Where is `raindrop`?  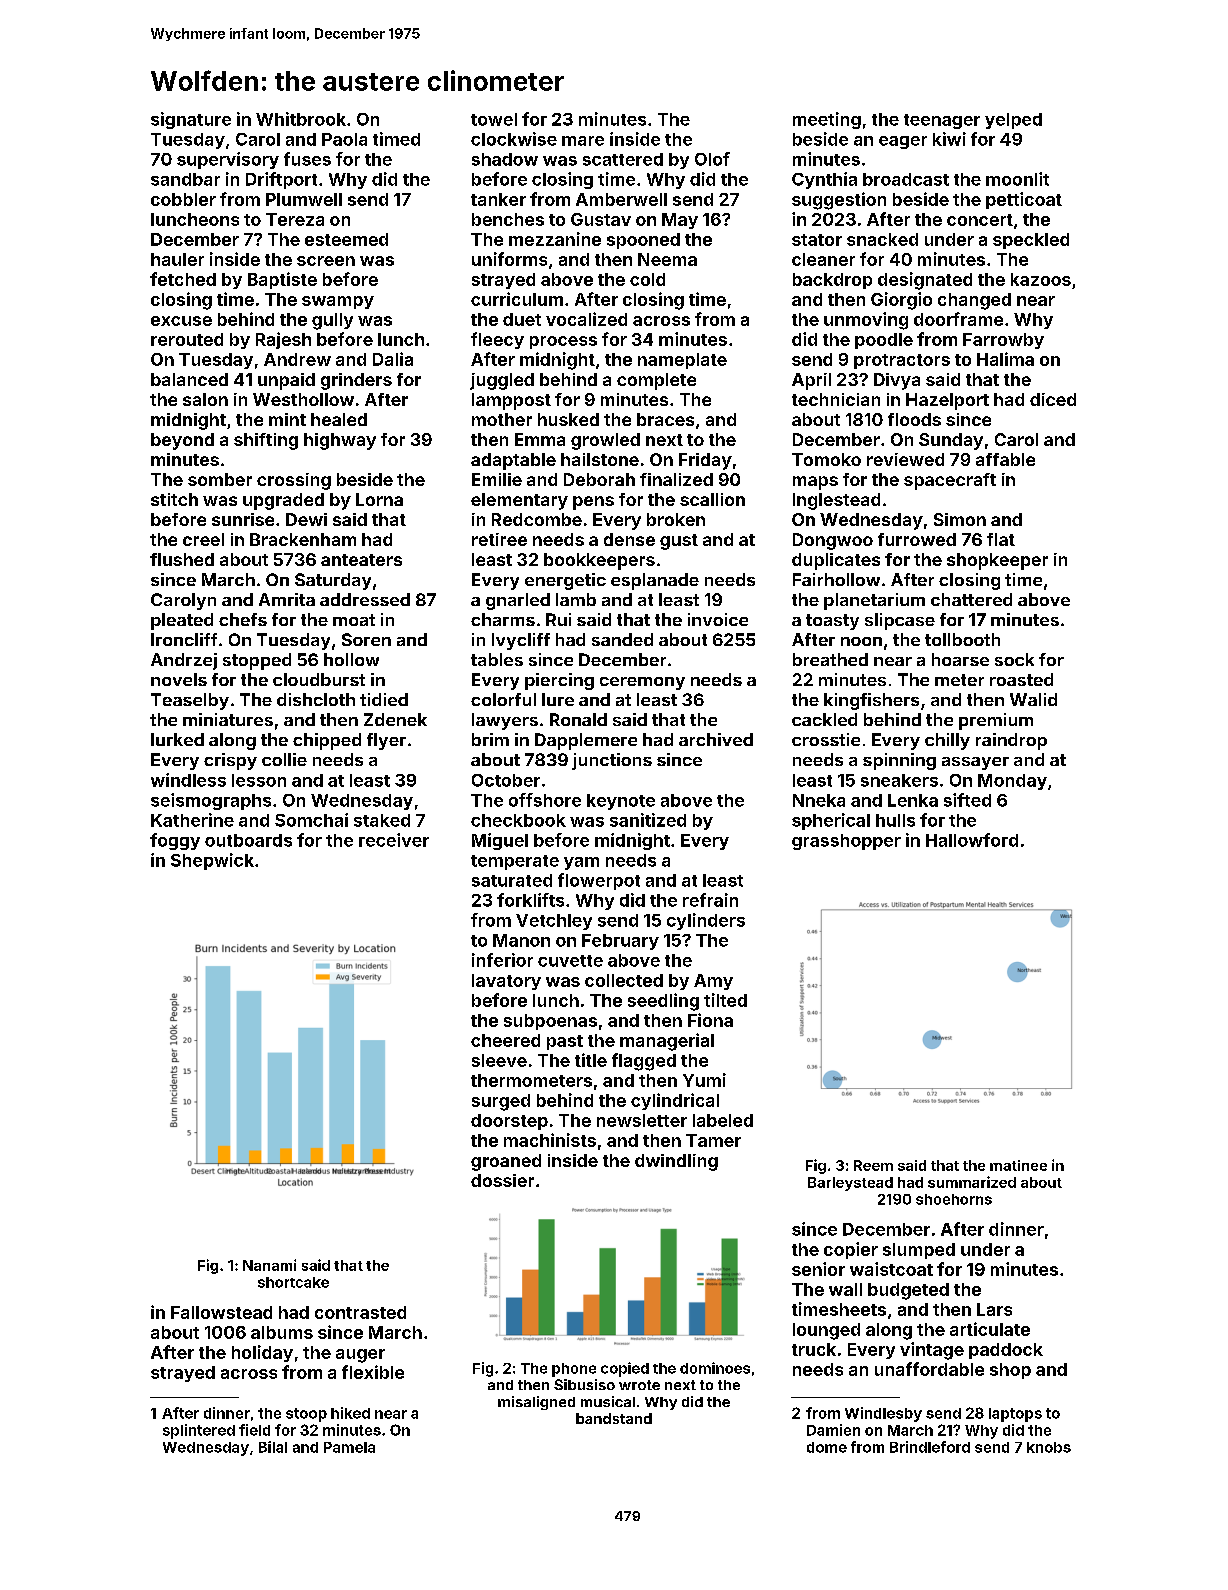 raindrop is located at coordinates (1011, 741).
